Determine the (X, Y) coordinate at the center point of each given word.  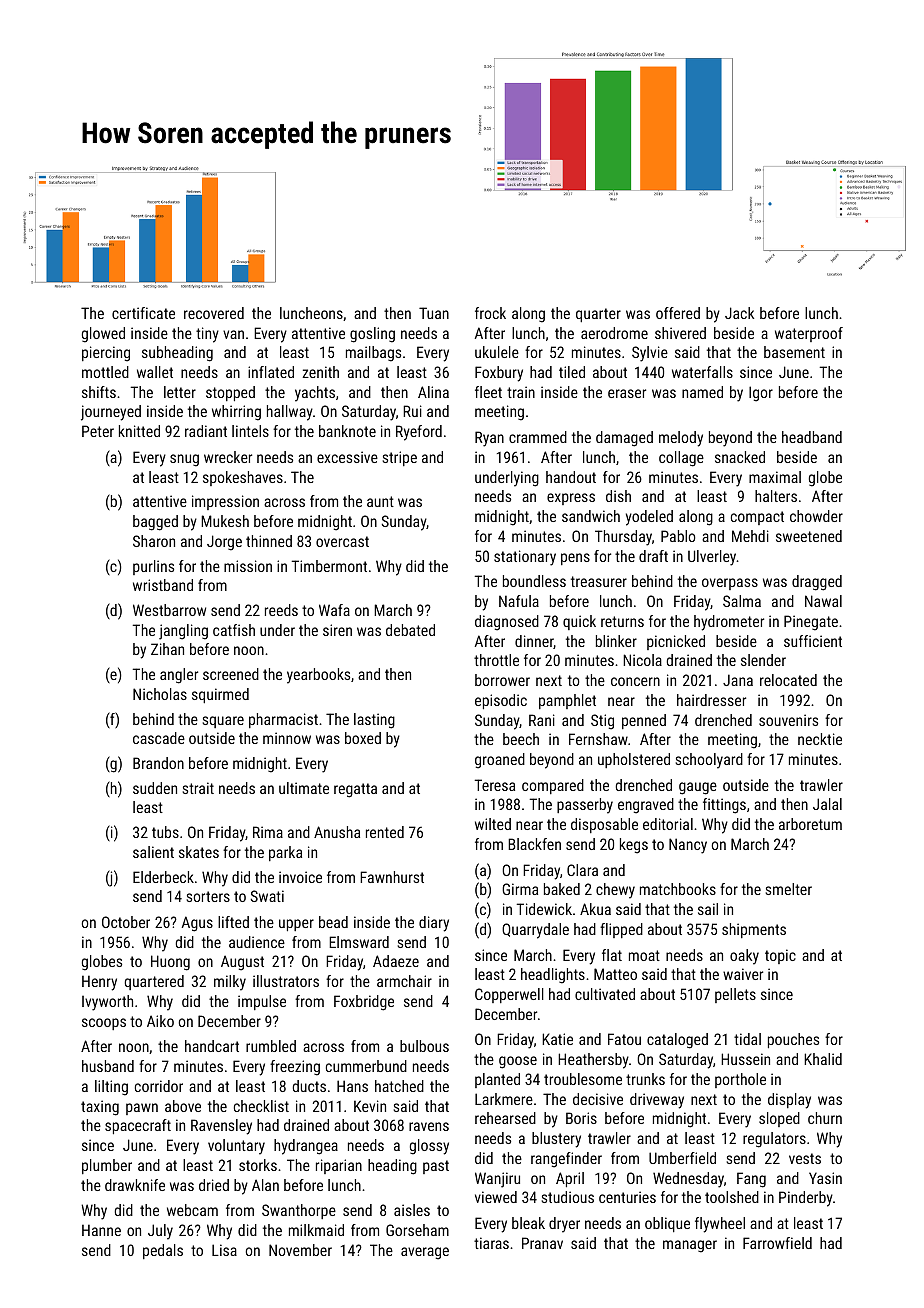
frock (490, 313)
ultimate (304, 788)
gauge (698, 788)
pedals (163, 1251)
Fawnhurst (392, 877)
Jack (739, 313)
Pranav (542, 1243)
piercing (106, 354)
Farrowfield (777, 1243)
